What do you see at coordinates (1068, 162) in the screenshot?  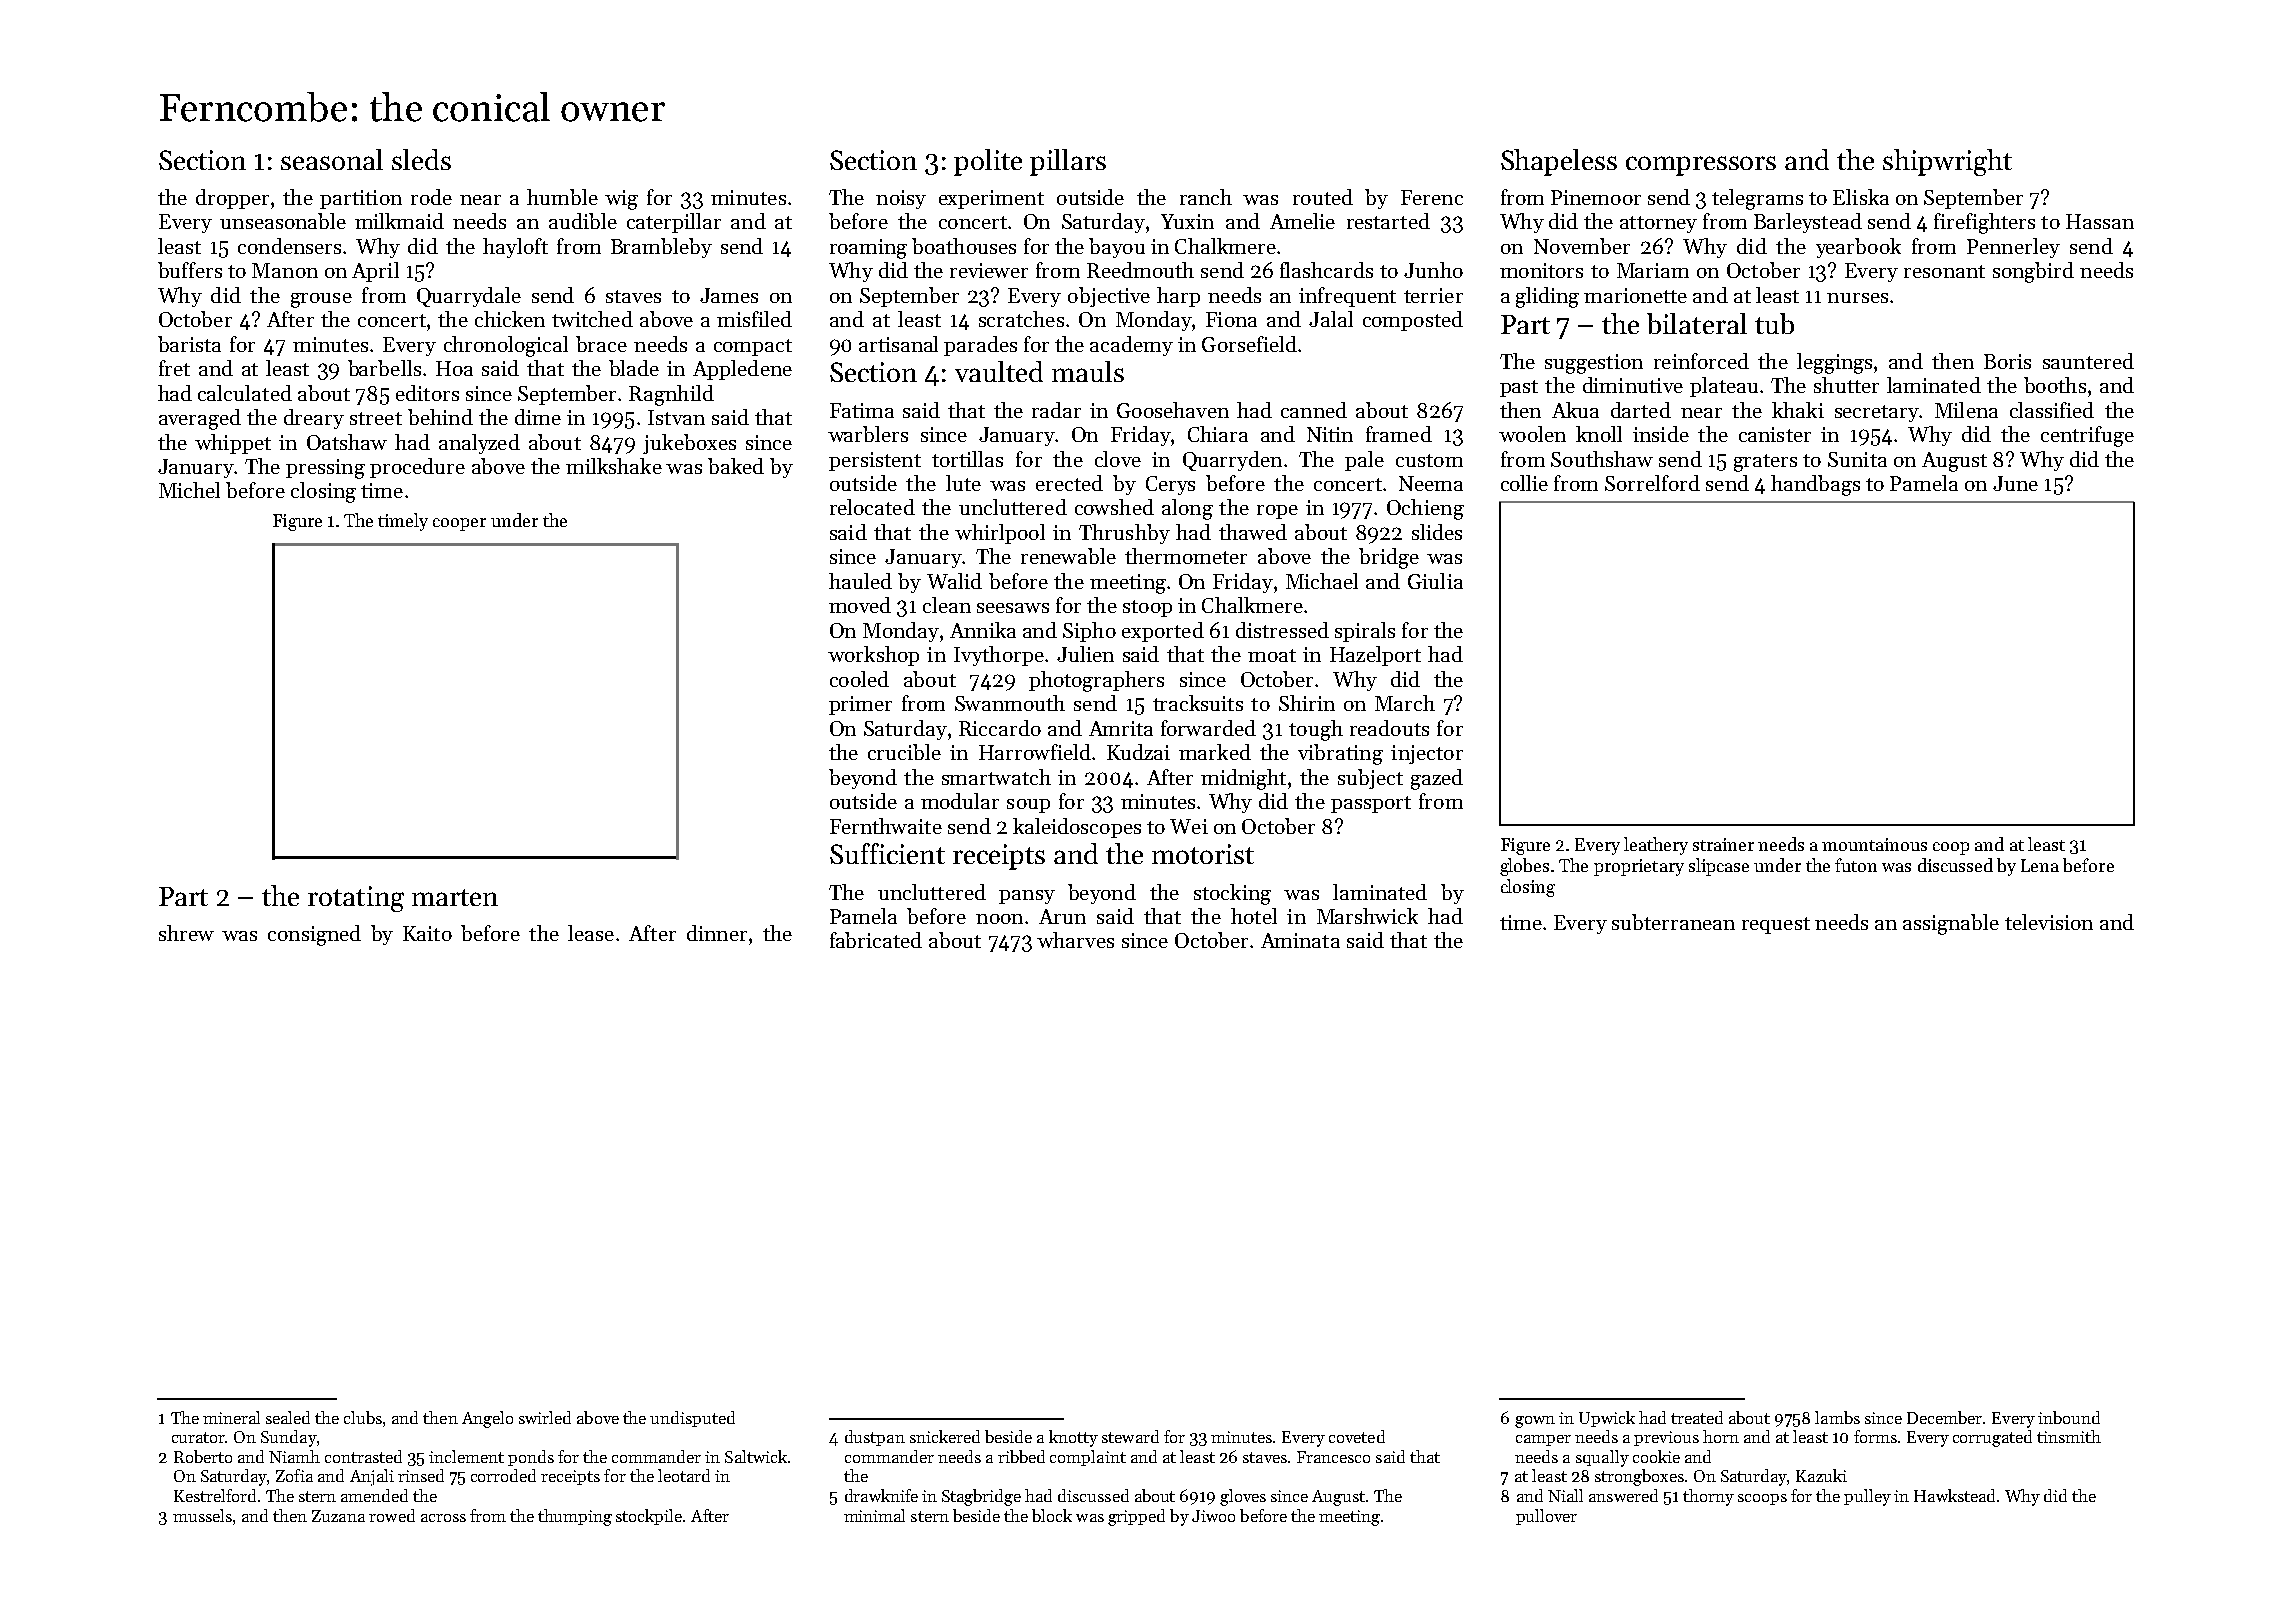 I see `pillars` at bounding box center [1068, 162].
